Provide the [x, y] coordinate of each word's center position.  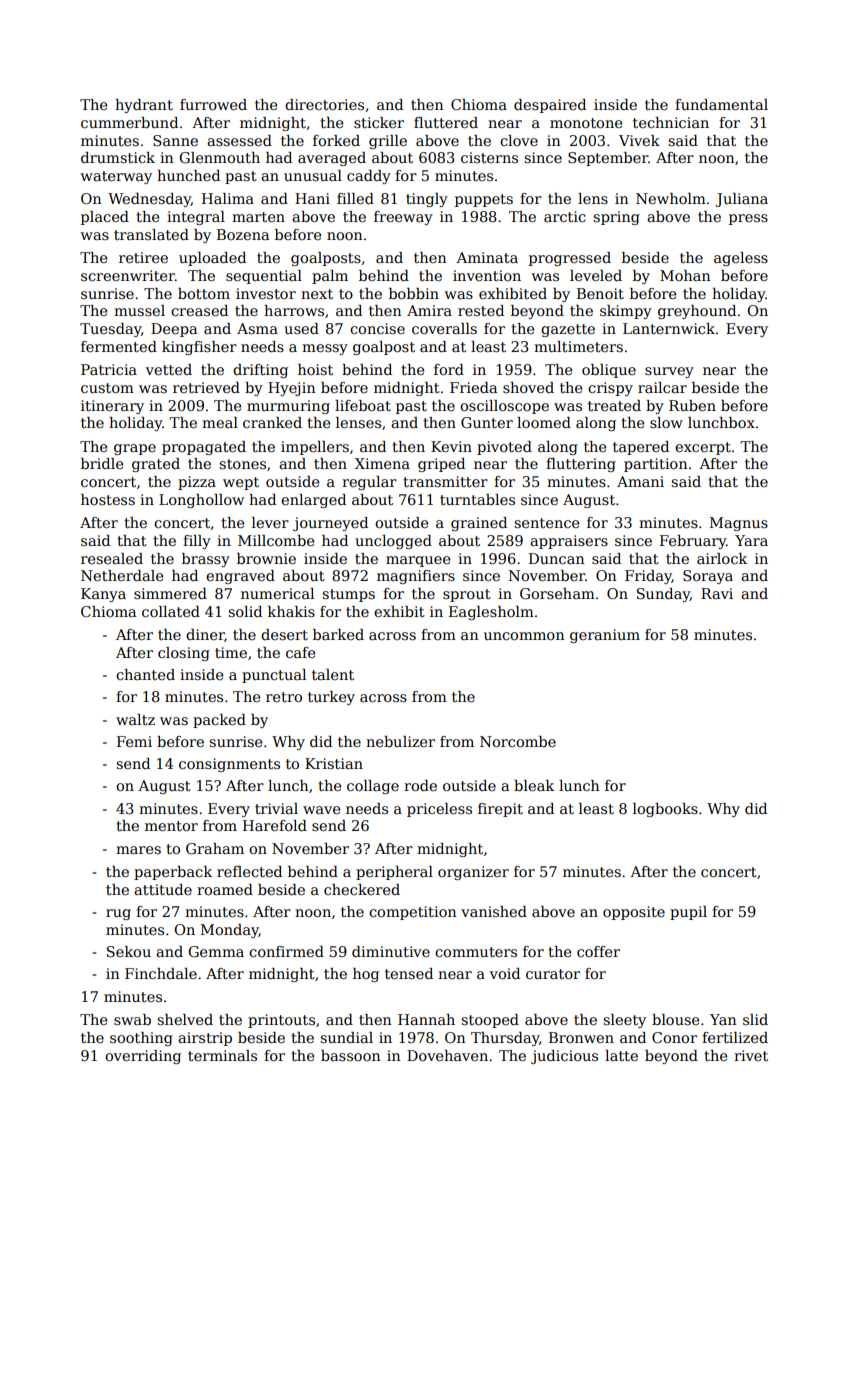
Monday [230, 931]
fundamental [721, 104]
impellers [315, 448]
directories [324, 104]
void [505, 973]
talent [333, 674]
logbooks [665, 810]
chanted [145, 674]
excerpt [703, 448]
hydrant [144, 106]
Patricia [109, 369]
